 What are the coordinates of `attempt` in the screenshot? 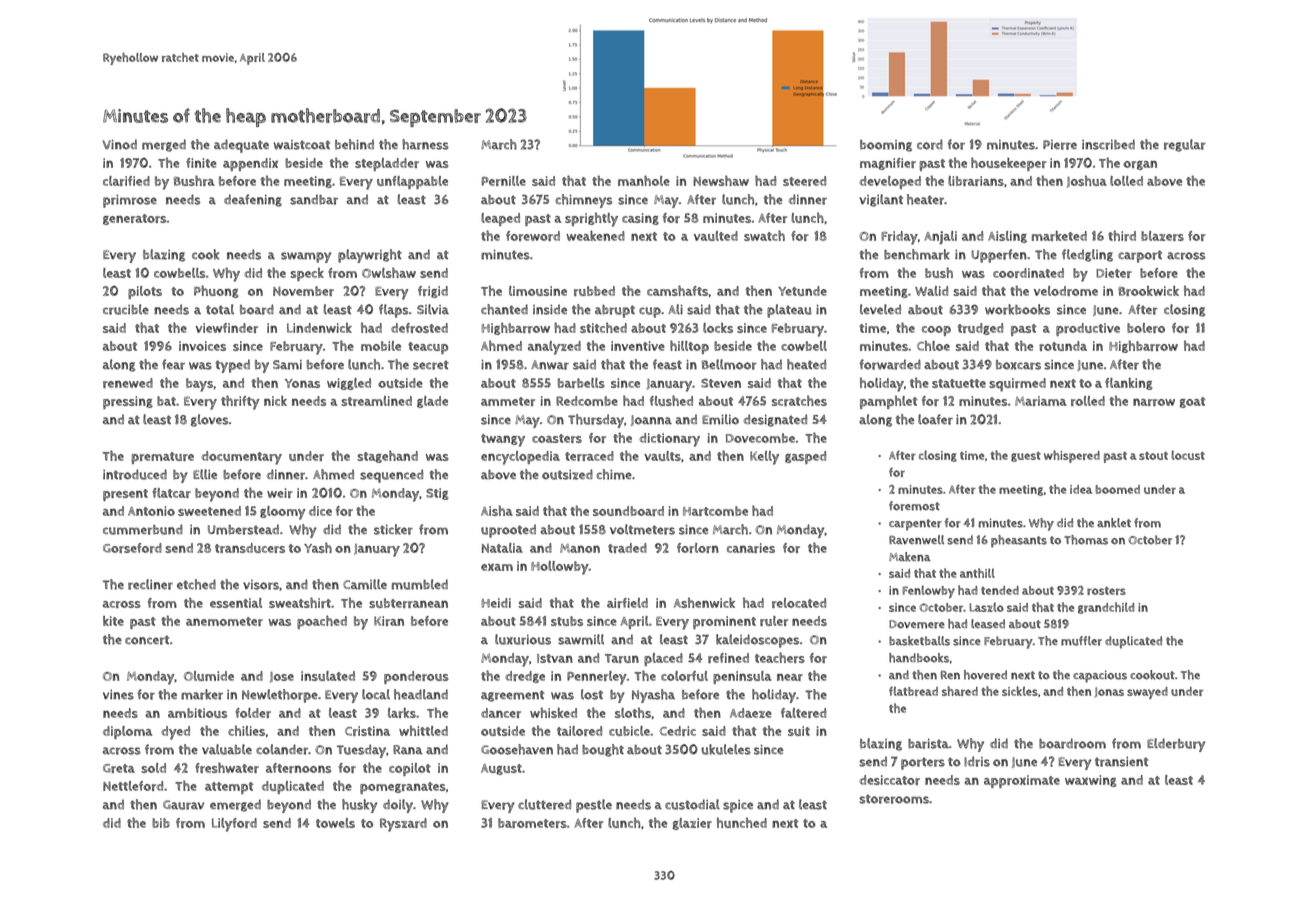 It's located at (229, 788).
